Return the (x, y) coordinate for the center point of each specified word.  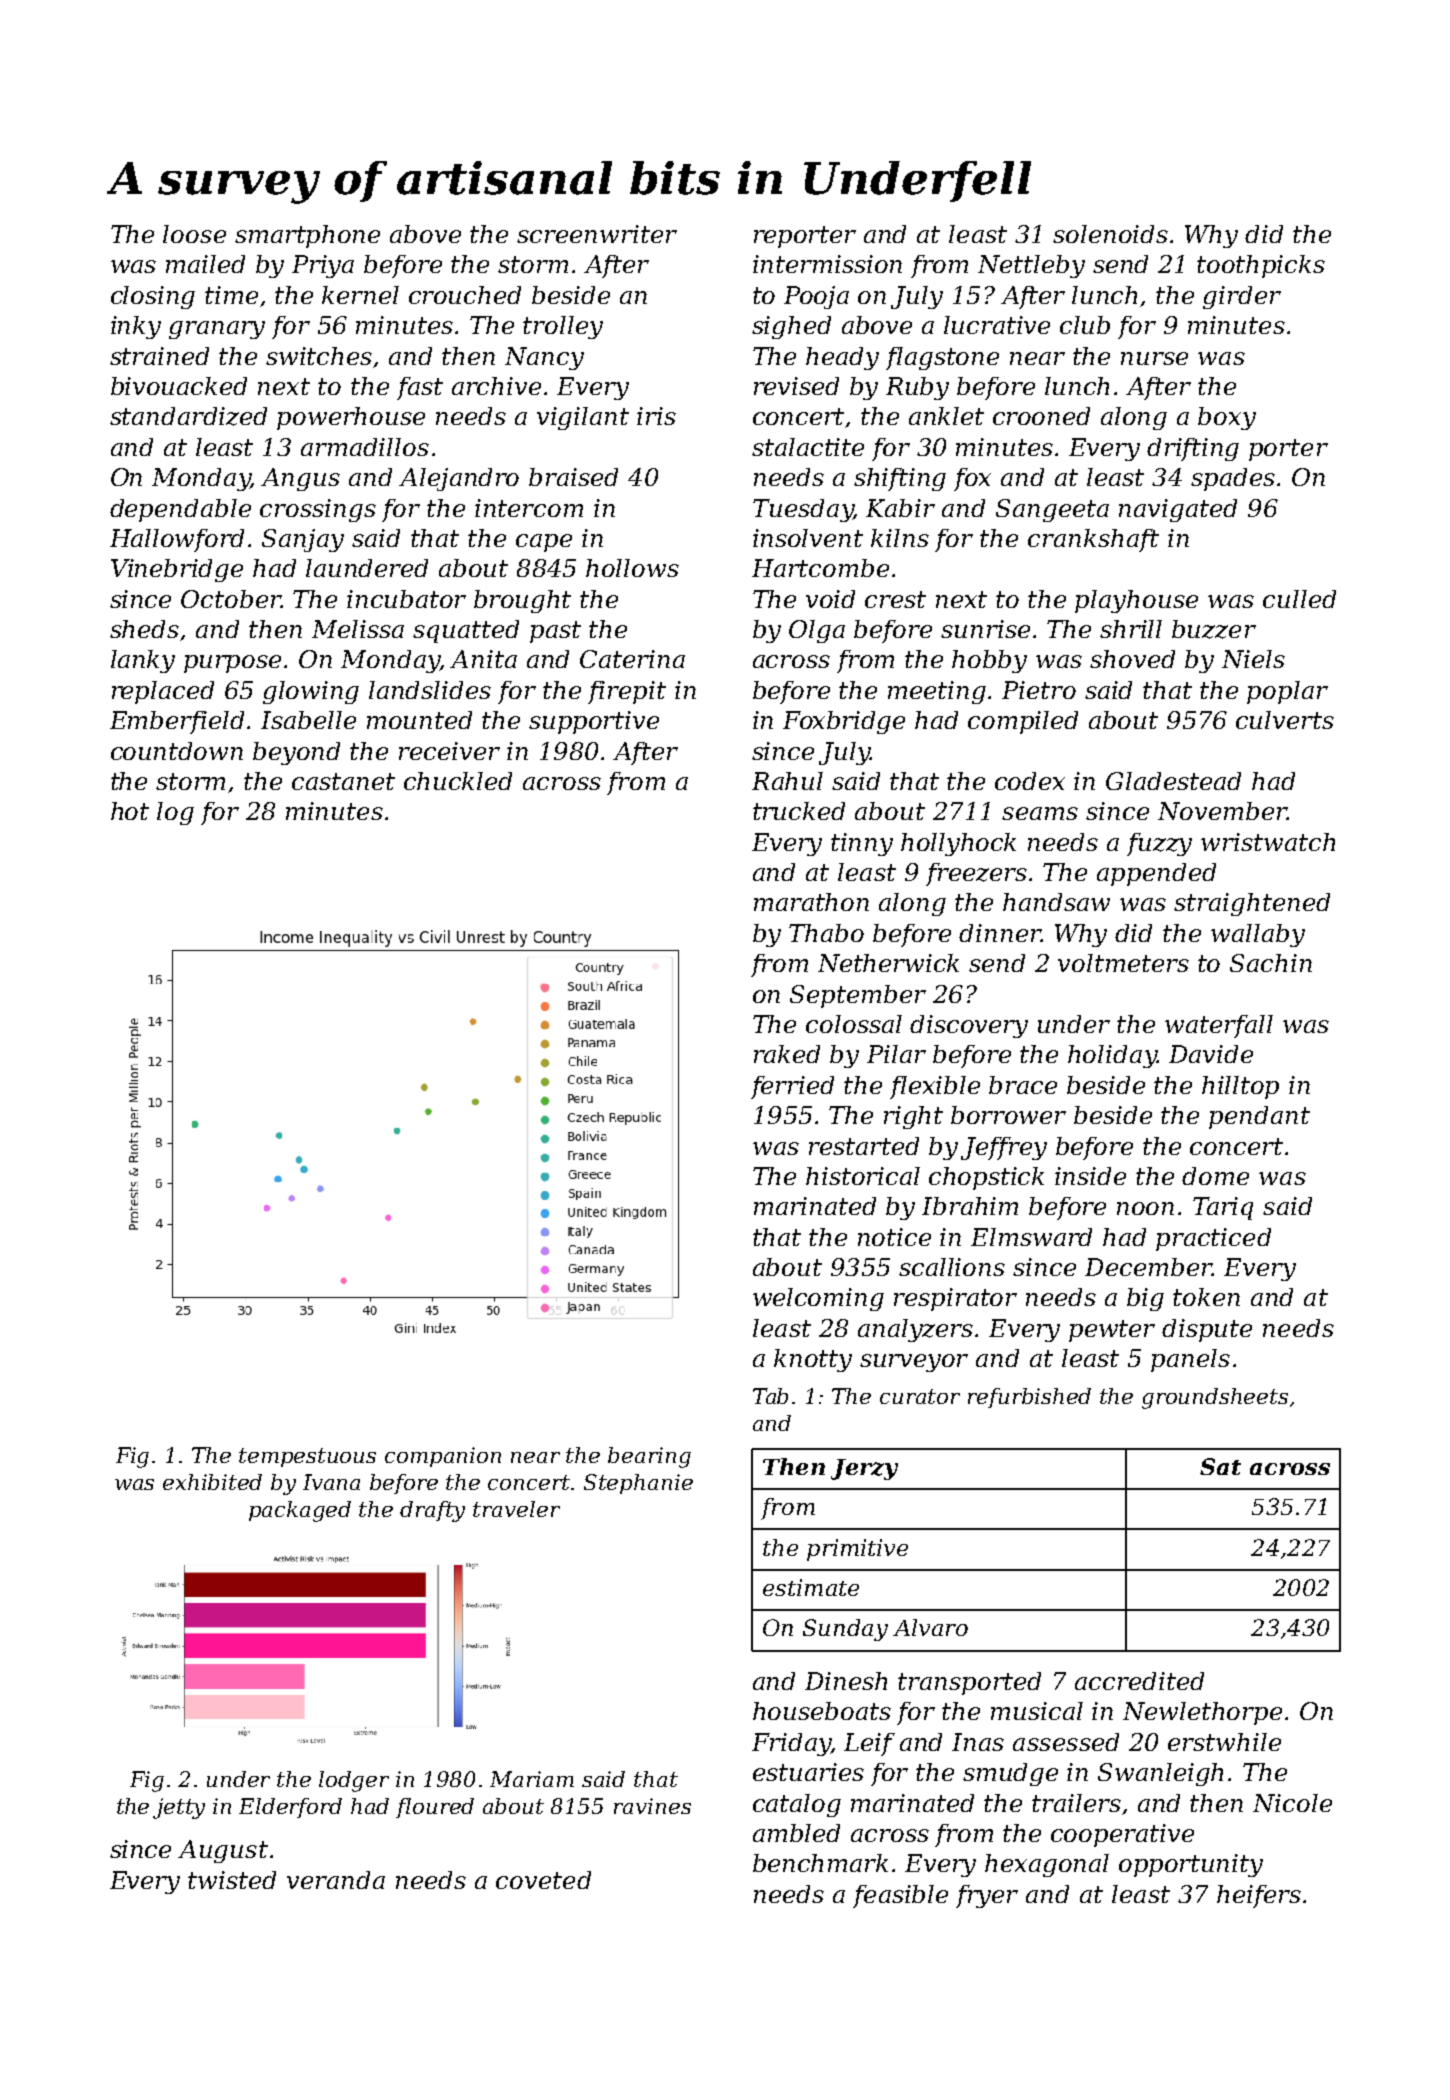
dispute (1207, 1330)
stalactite (808, 447)
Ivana (331, 1482)
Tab (770, 1396)
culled (1299, 599)
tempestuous (307, 1457)
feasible (900, 1896)
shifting (900, 479)
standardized (188, 416)
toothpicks (1261, 266)
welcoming (818, 1299)
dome (1215, 1176)
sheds (144, 629)
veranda (336, 1880)
